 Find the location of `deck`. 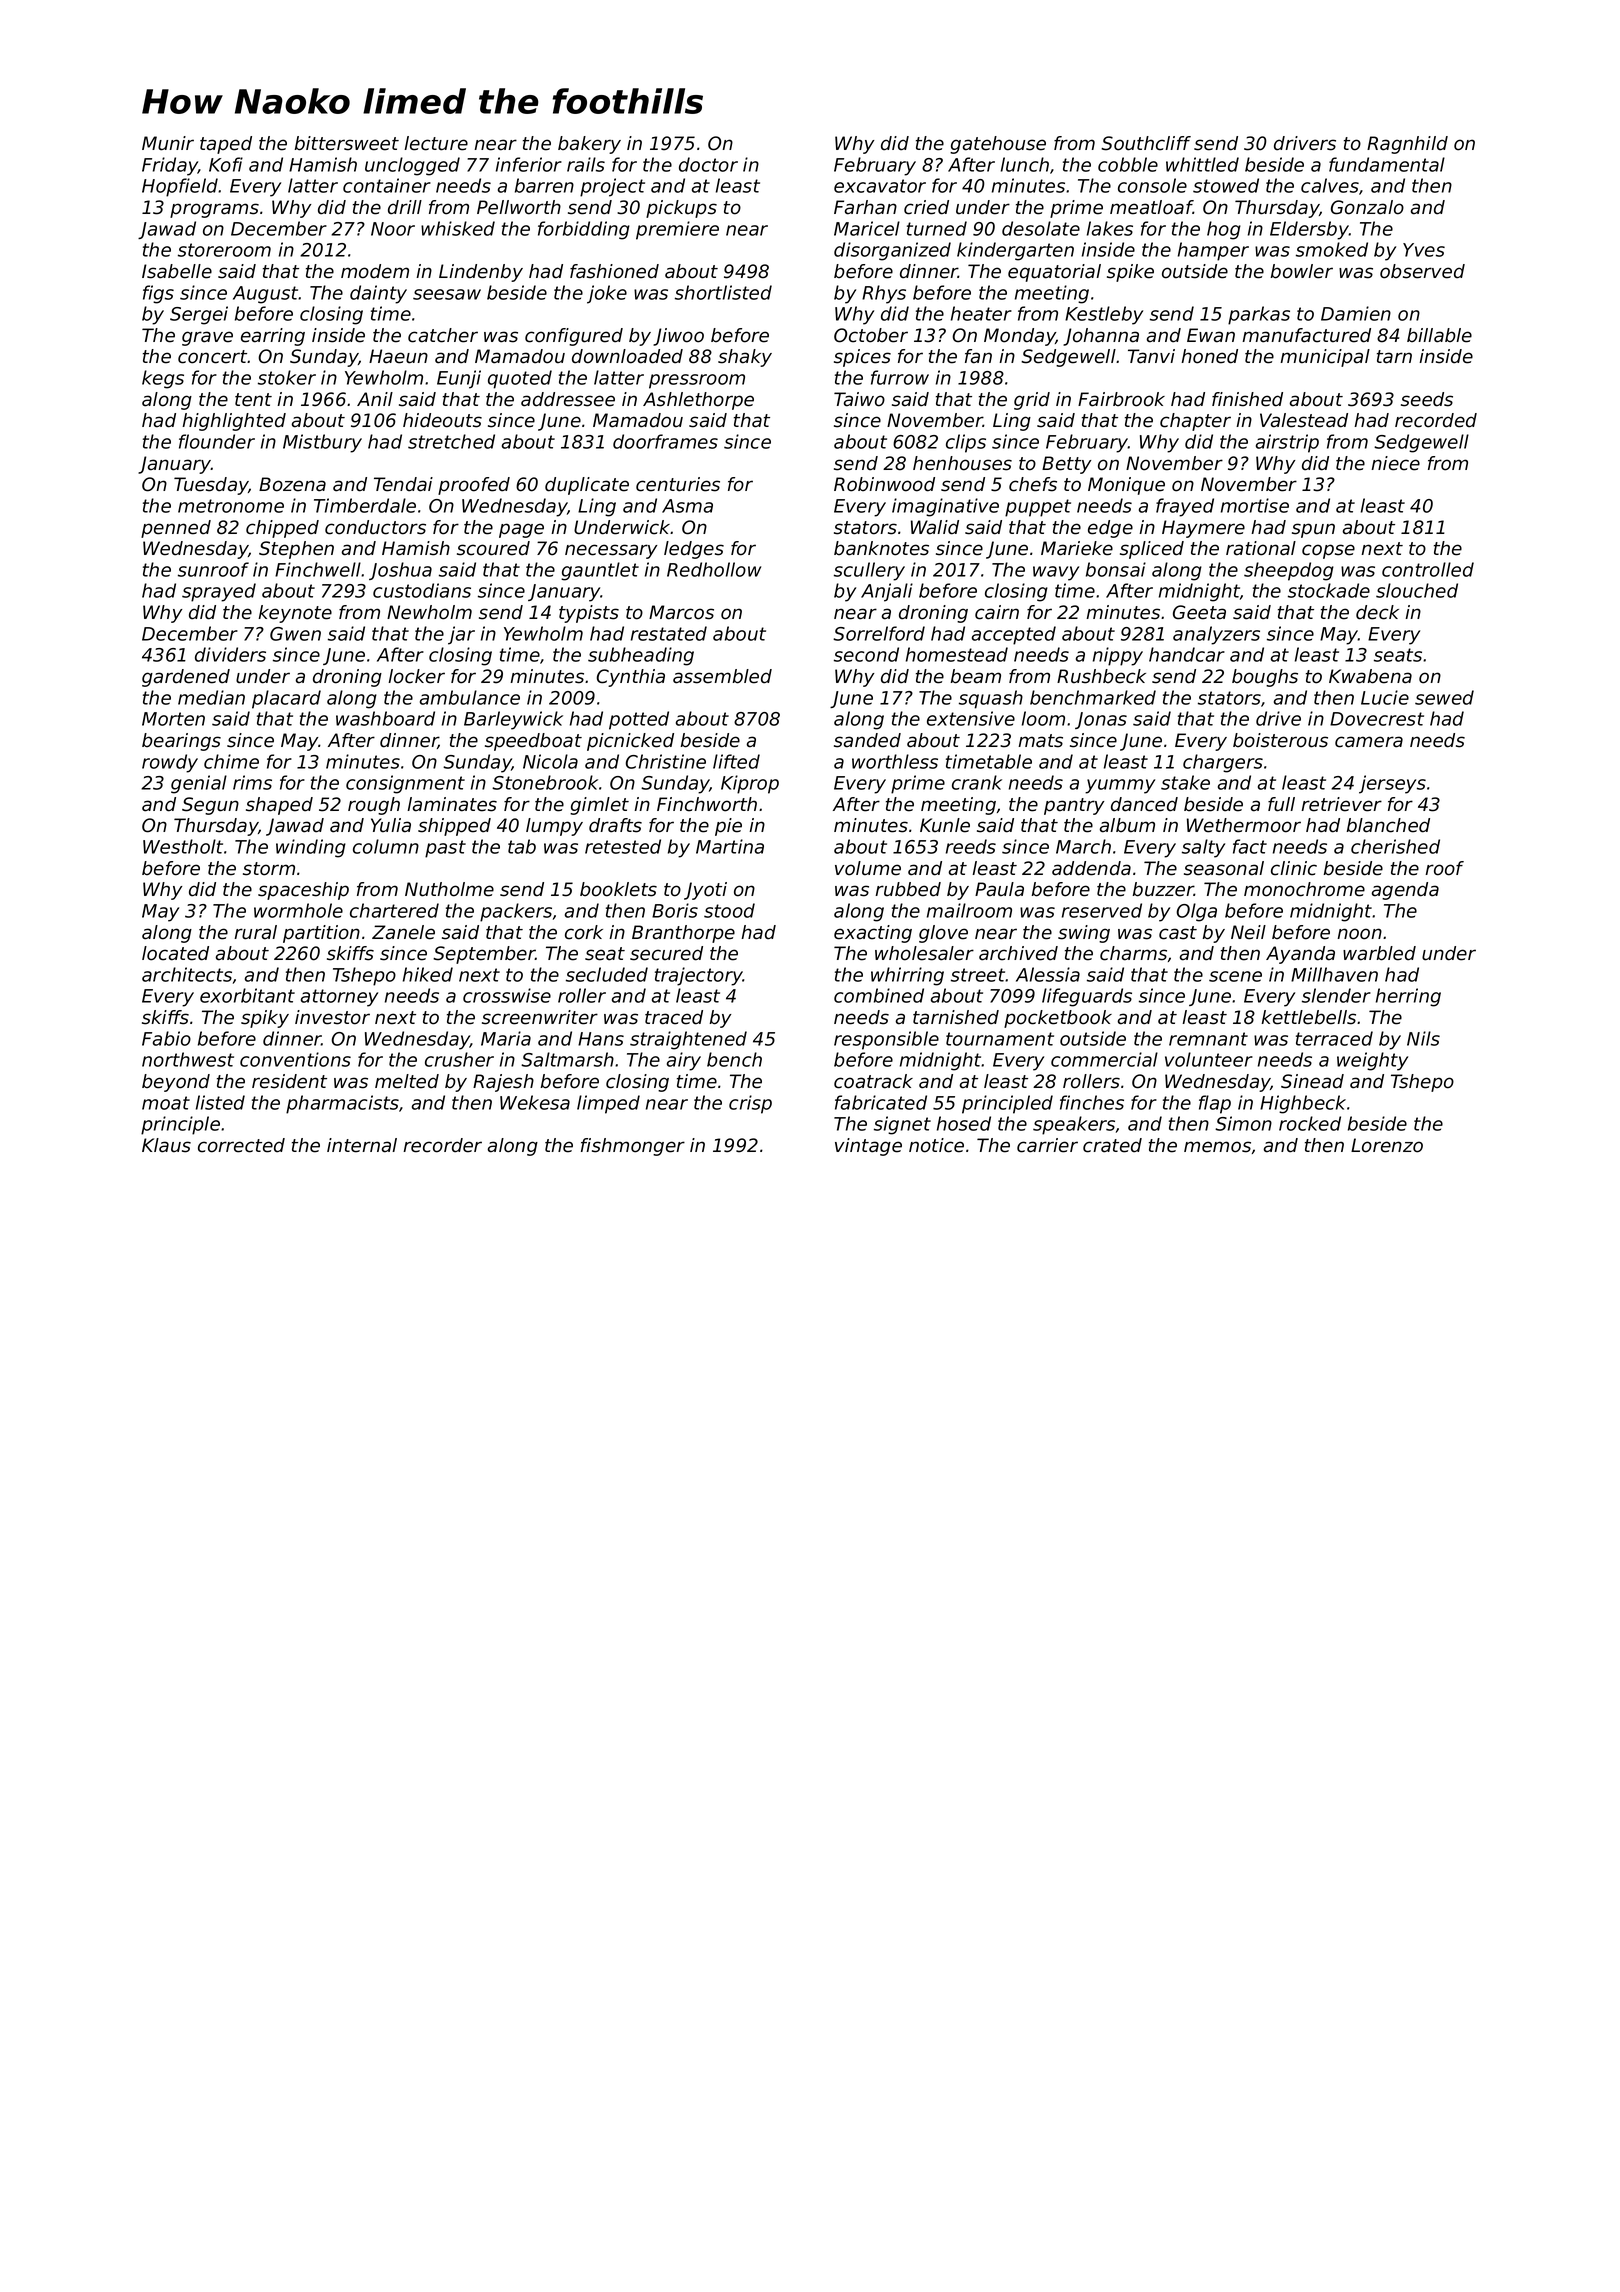

deck is located at coordinates (1377, 612).
